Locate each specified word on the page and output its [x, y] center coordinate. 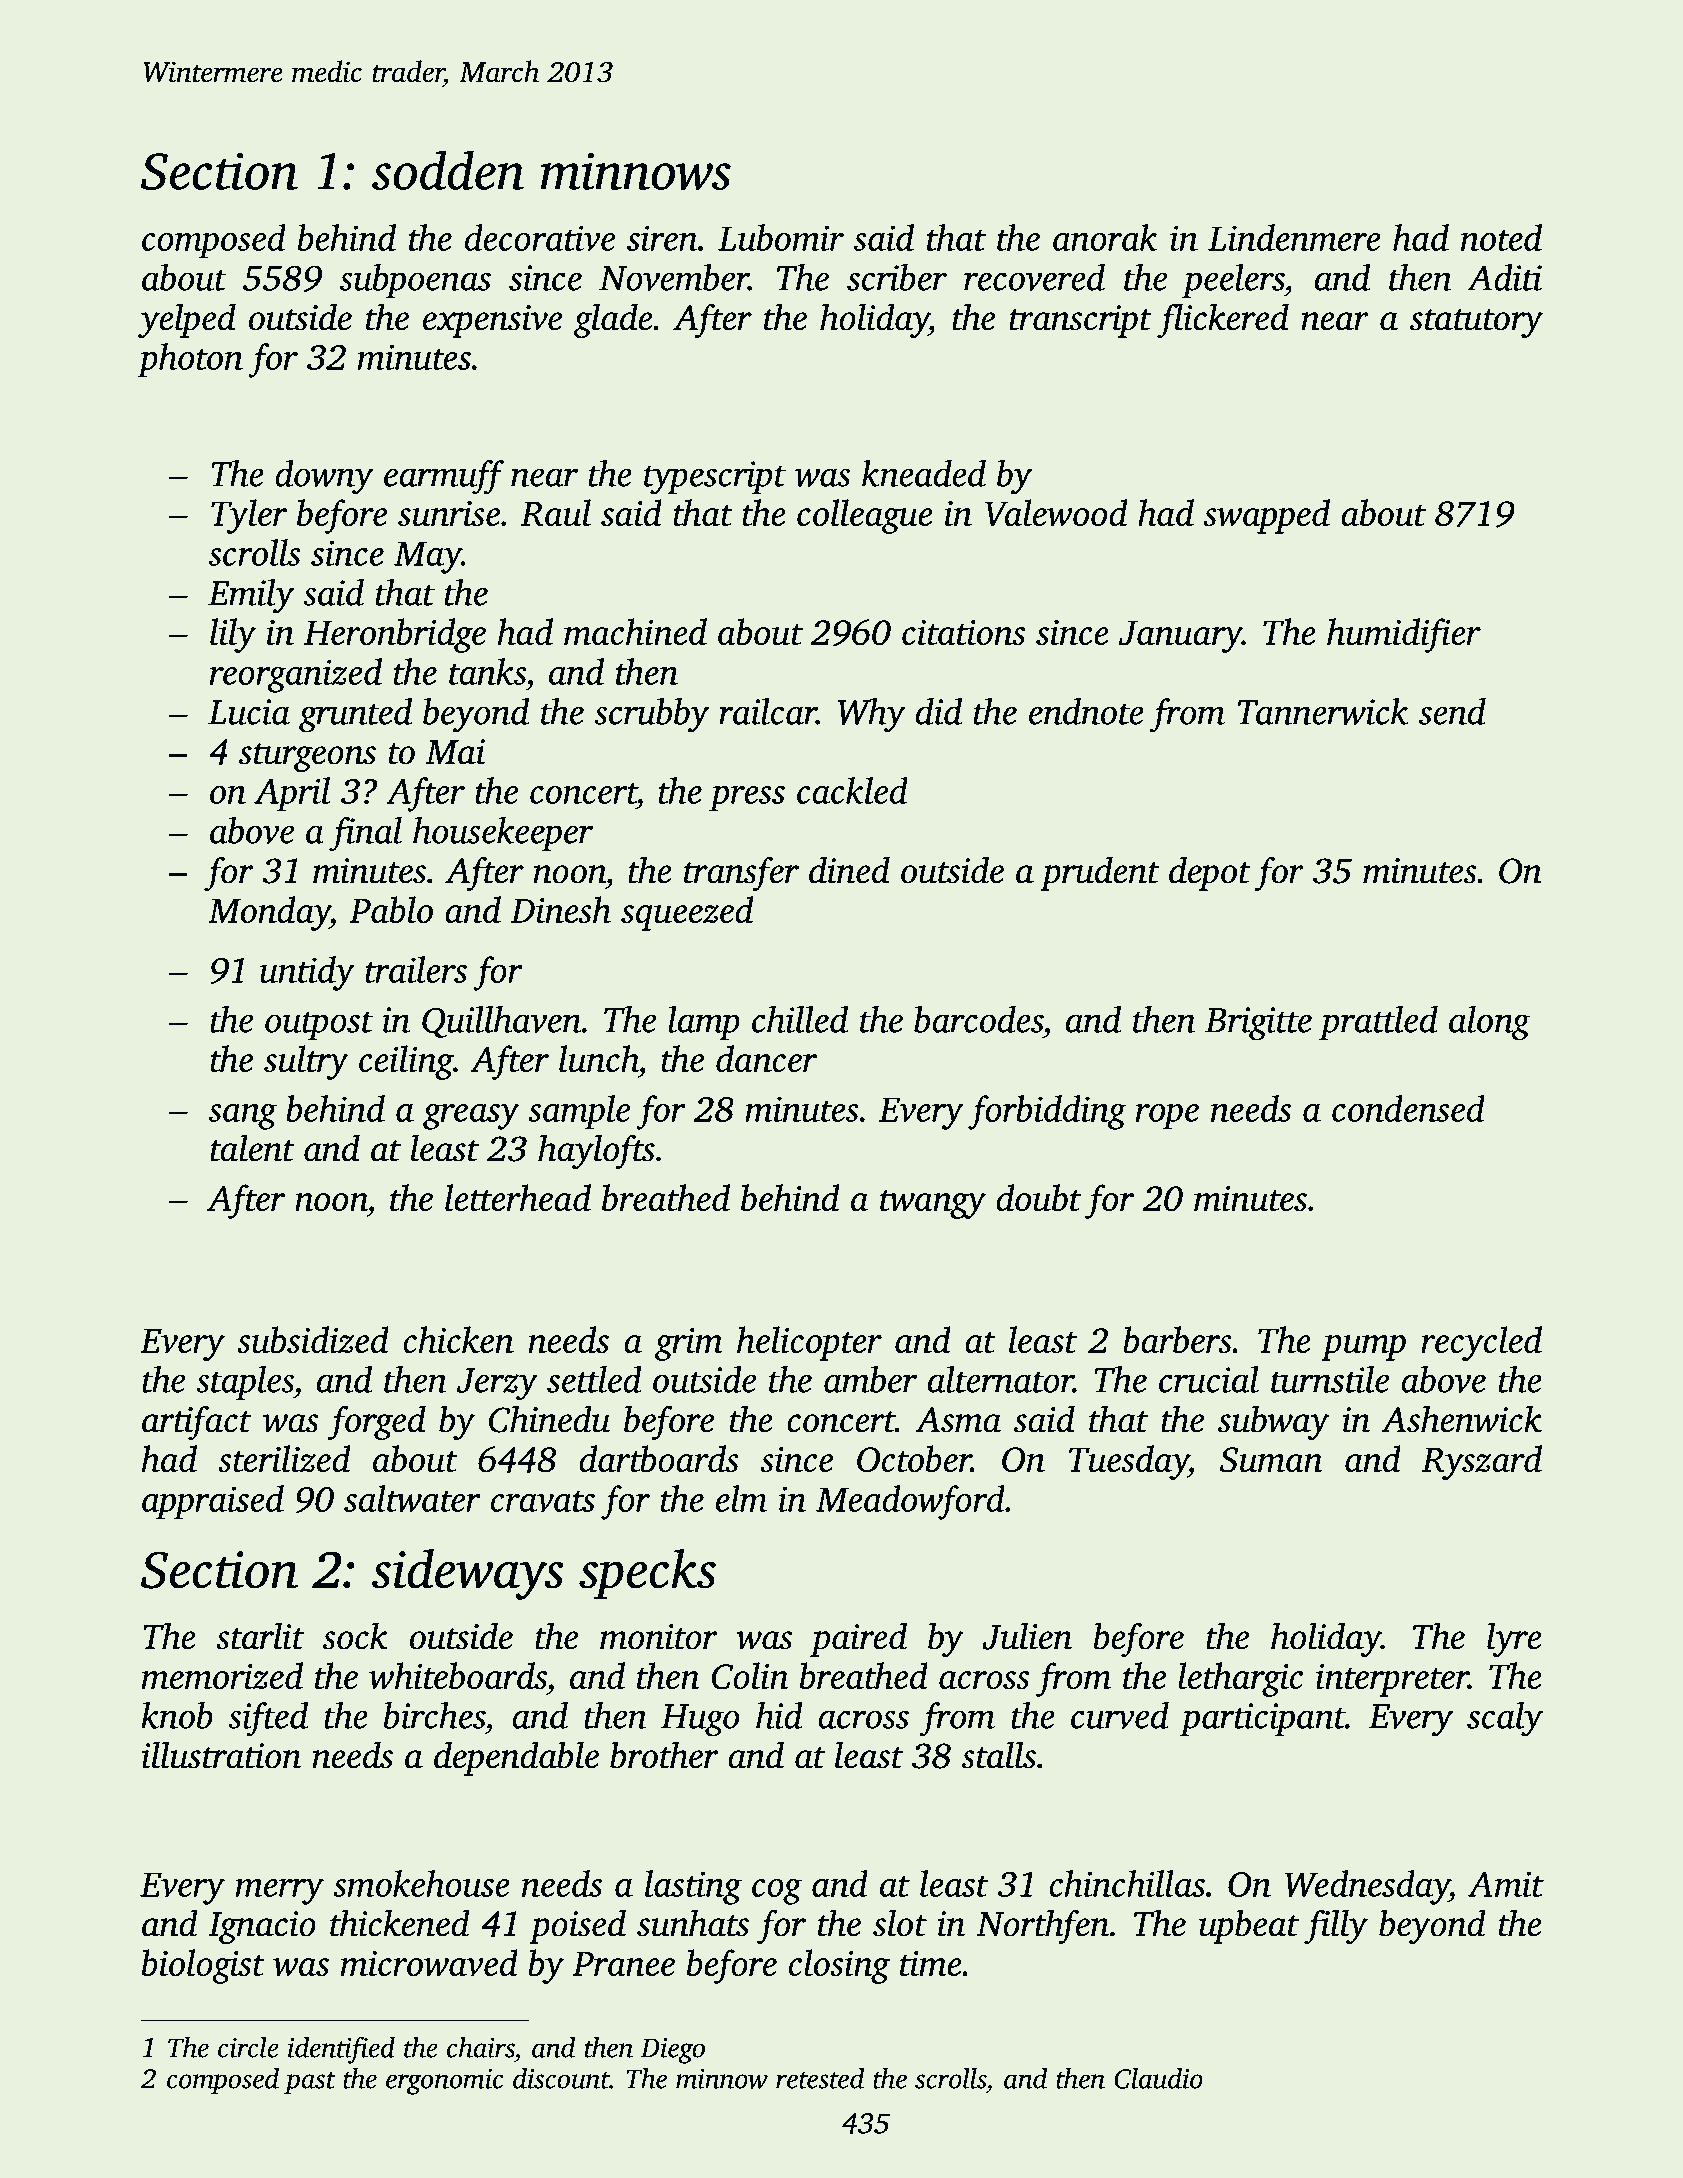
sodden [448, 170]
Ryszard [1482, 1462]
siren [662, 238]
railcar [768, 711]
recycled [1481, 1343]
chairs [480, 2047]
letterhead [518, 1197]
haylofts [596, 1151]
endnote [1086, 711]
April [292, 794]
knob [177, 1715]
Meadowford [910, 1502]
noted [1501, 237]
